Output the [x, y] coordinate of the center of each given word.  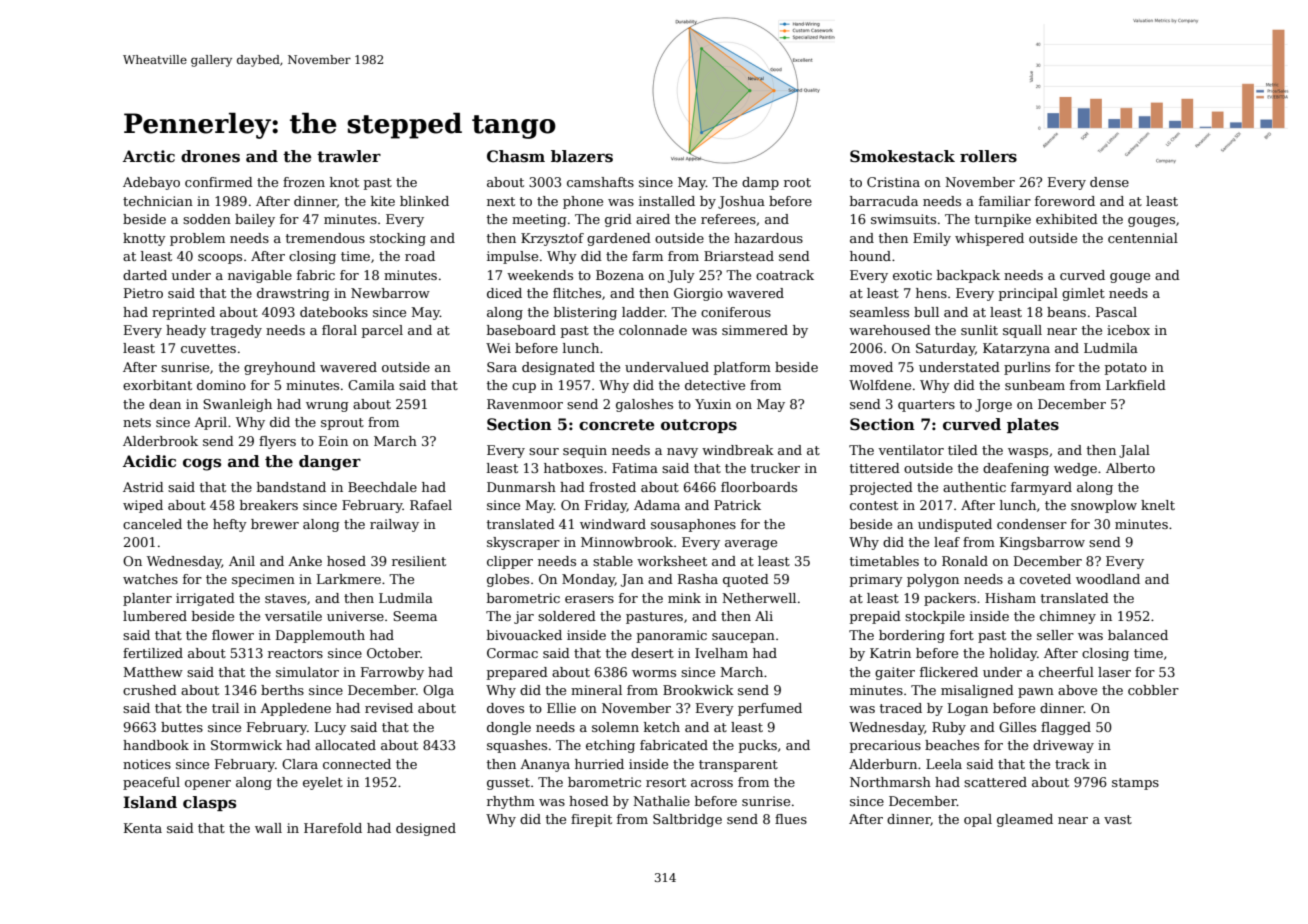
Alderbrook [160, 441]
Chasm [516, 156]
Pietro [143, 293]
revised [389, 708]
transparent [738, 766]
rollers [988, 156]
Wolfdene [880, 385]
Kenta [143, 828]
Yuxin [713, 404]
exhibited [1067, 219]
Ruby [949, 728]
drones [210, 156]
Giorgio [698, 294]
